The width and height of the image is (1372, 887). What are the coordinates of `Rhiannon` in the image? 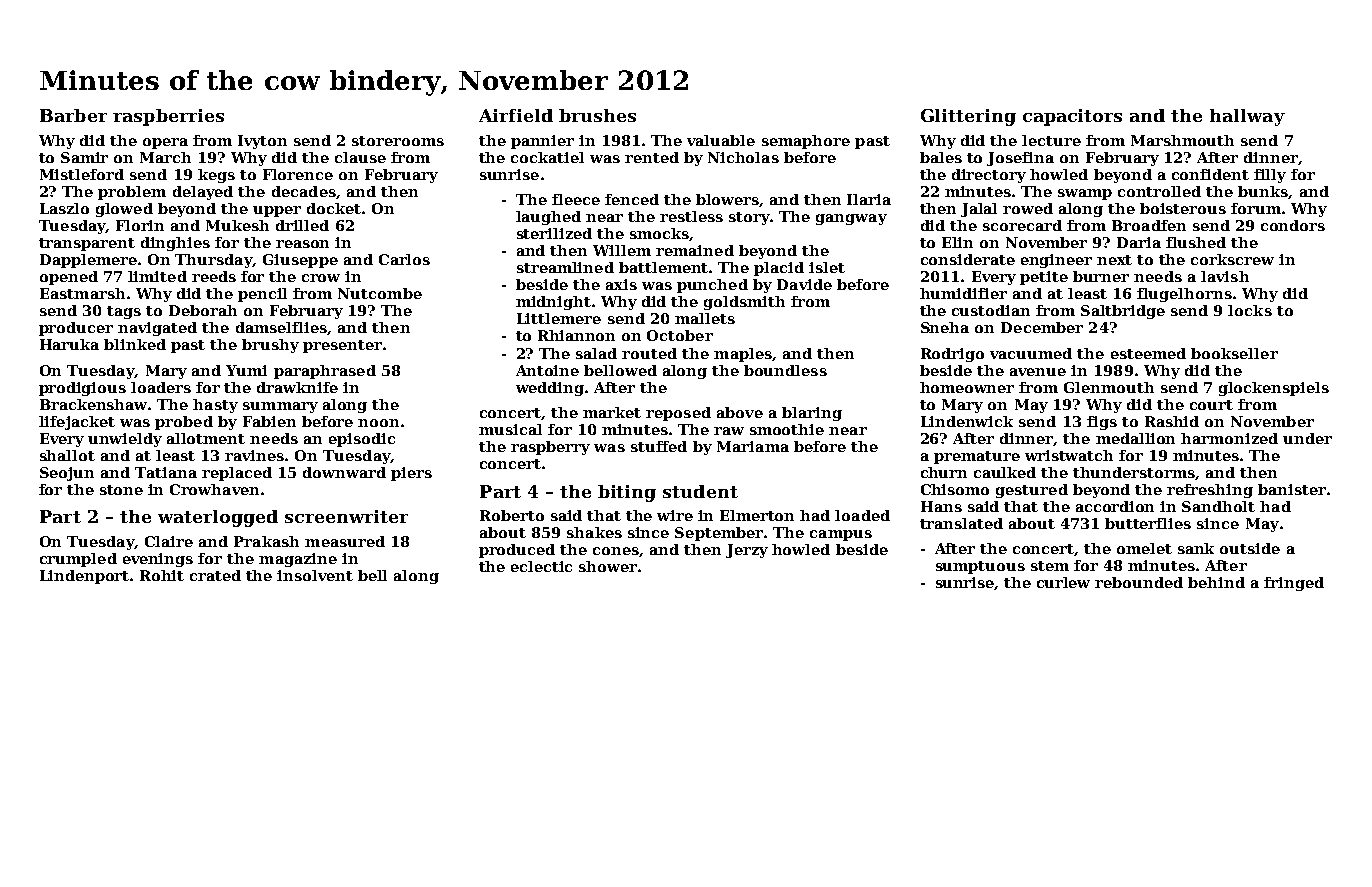 It's located at (576, 335).
